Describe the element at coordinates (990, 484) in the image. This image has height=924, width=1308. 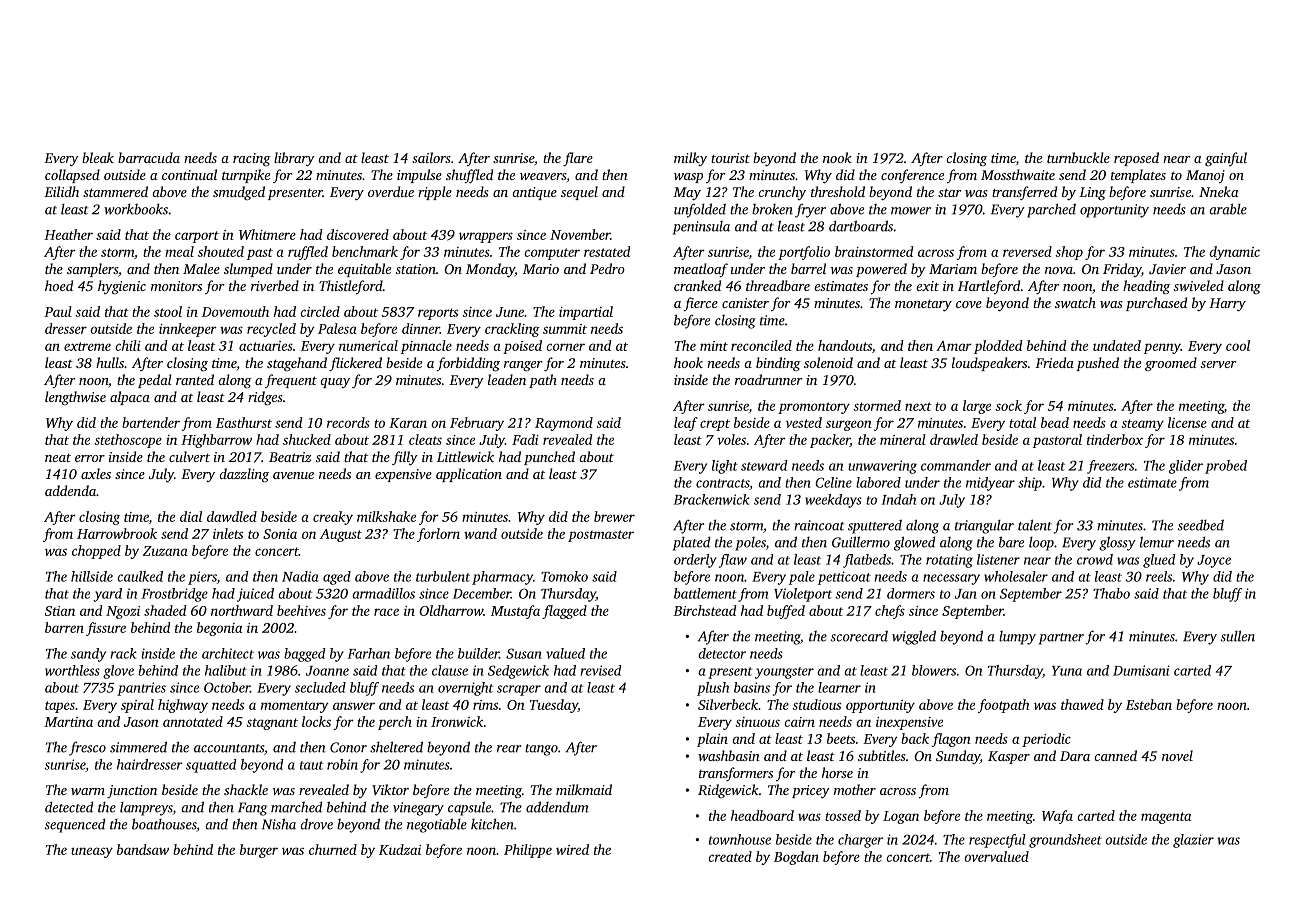
I see `midyear` at that location.
